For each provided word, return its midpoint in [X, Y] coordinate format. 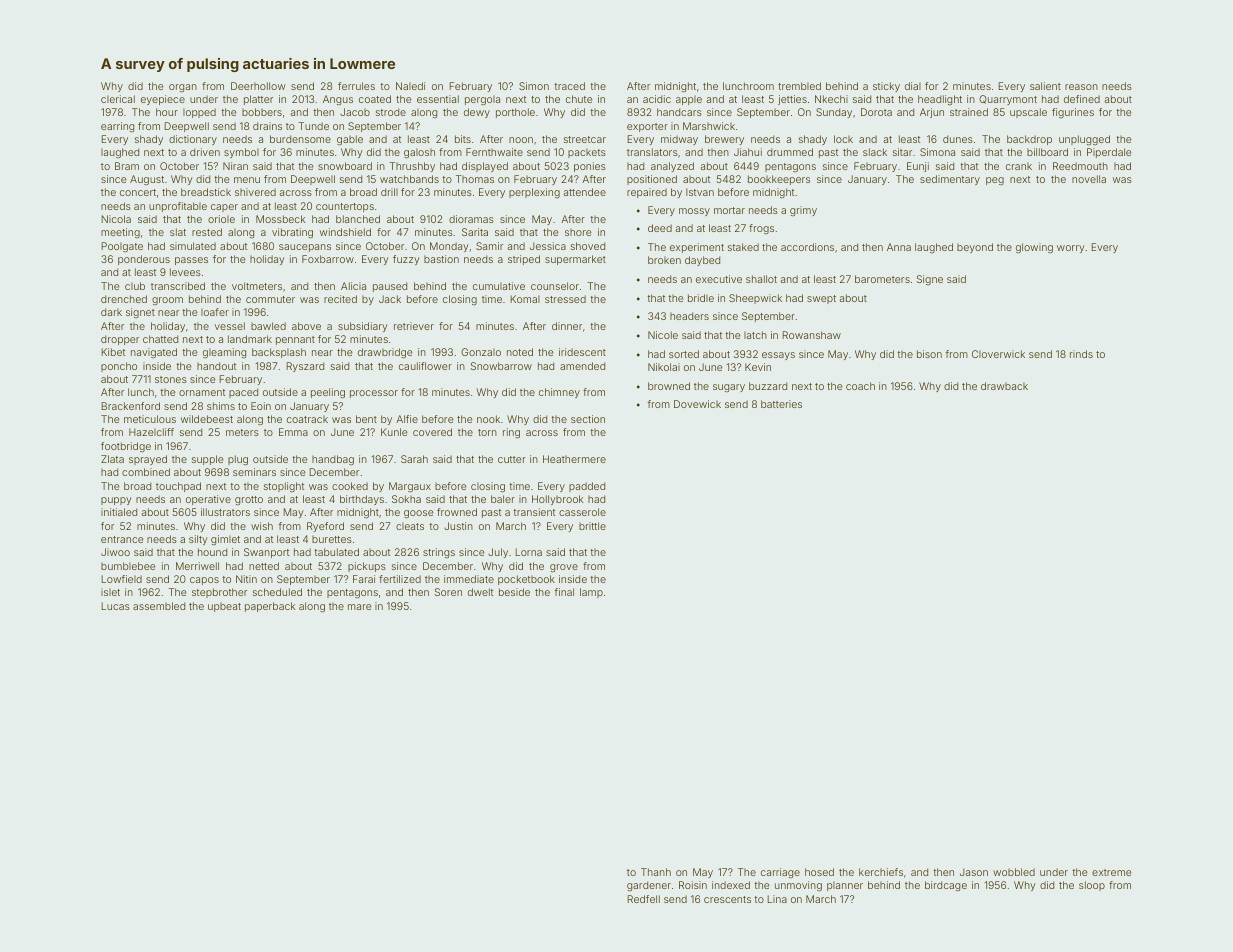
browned [669, 386]
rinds [1081, 354]
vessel [230, 326]
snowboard [345, 166]
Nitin [246, 579]
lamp [591, 593]
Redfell [644, 899]
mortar [729, 210]
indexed [731, 885]
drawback [1004, 386]
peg [995, 181]
